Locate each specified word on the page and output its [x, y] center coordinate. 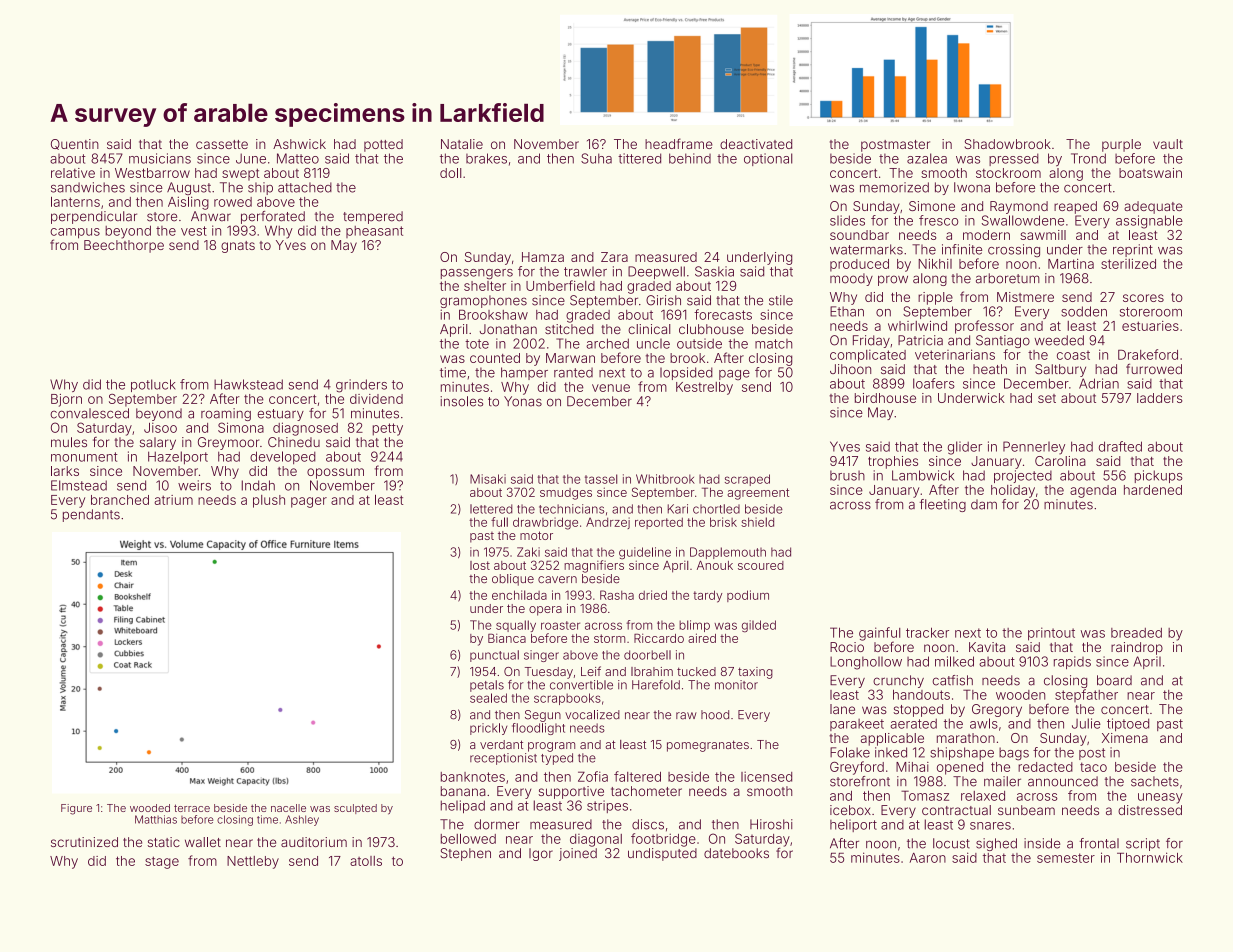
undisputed [662, 854]
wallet [203, 842]
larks [65, 471]
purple [1121, 145]
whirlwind [917, 326]
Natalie [462, 144]
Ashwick [299, 144]
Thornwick [1150, 857]
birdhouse [885, 398]
